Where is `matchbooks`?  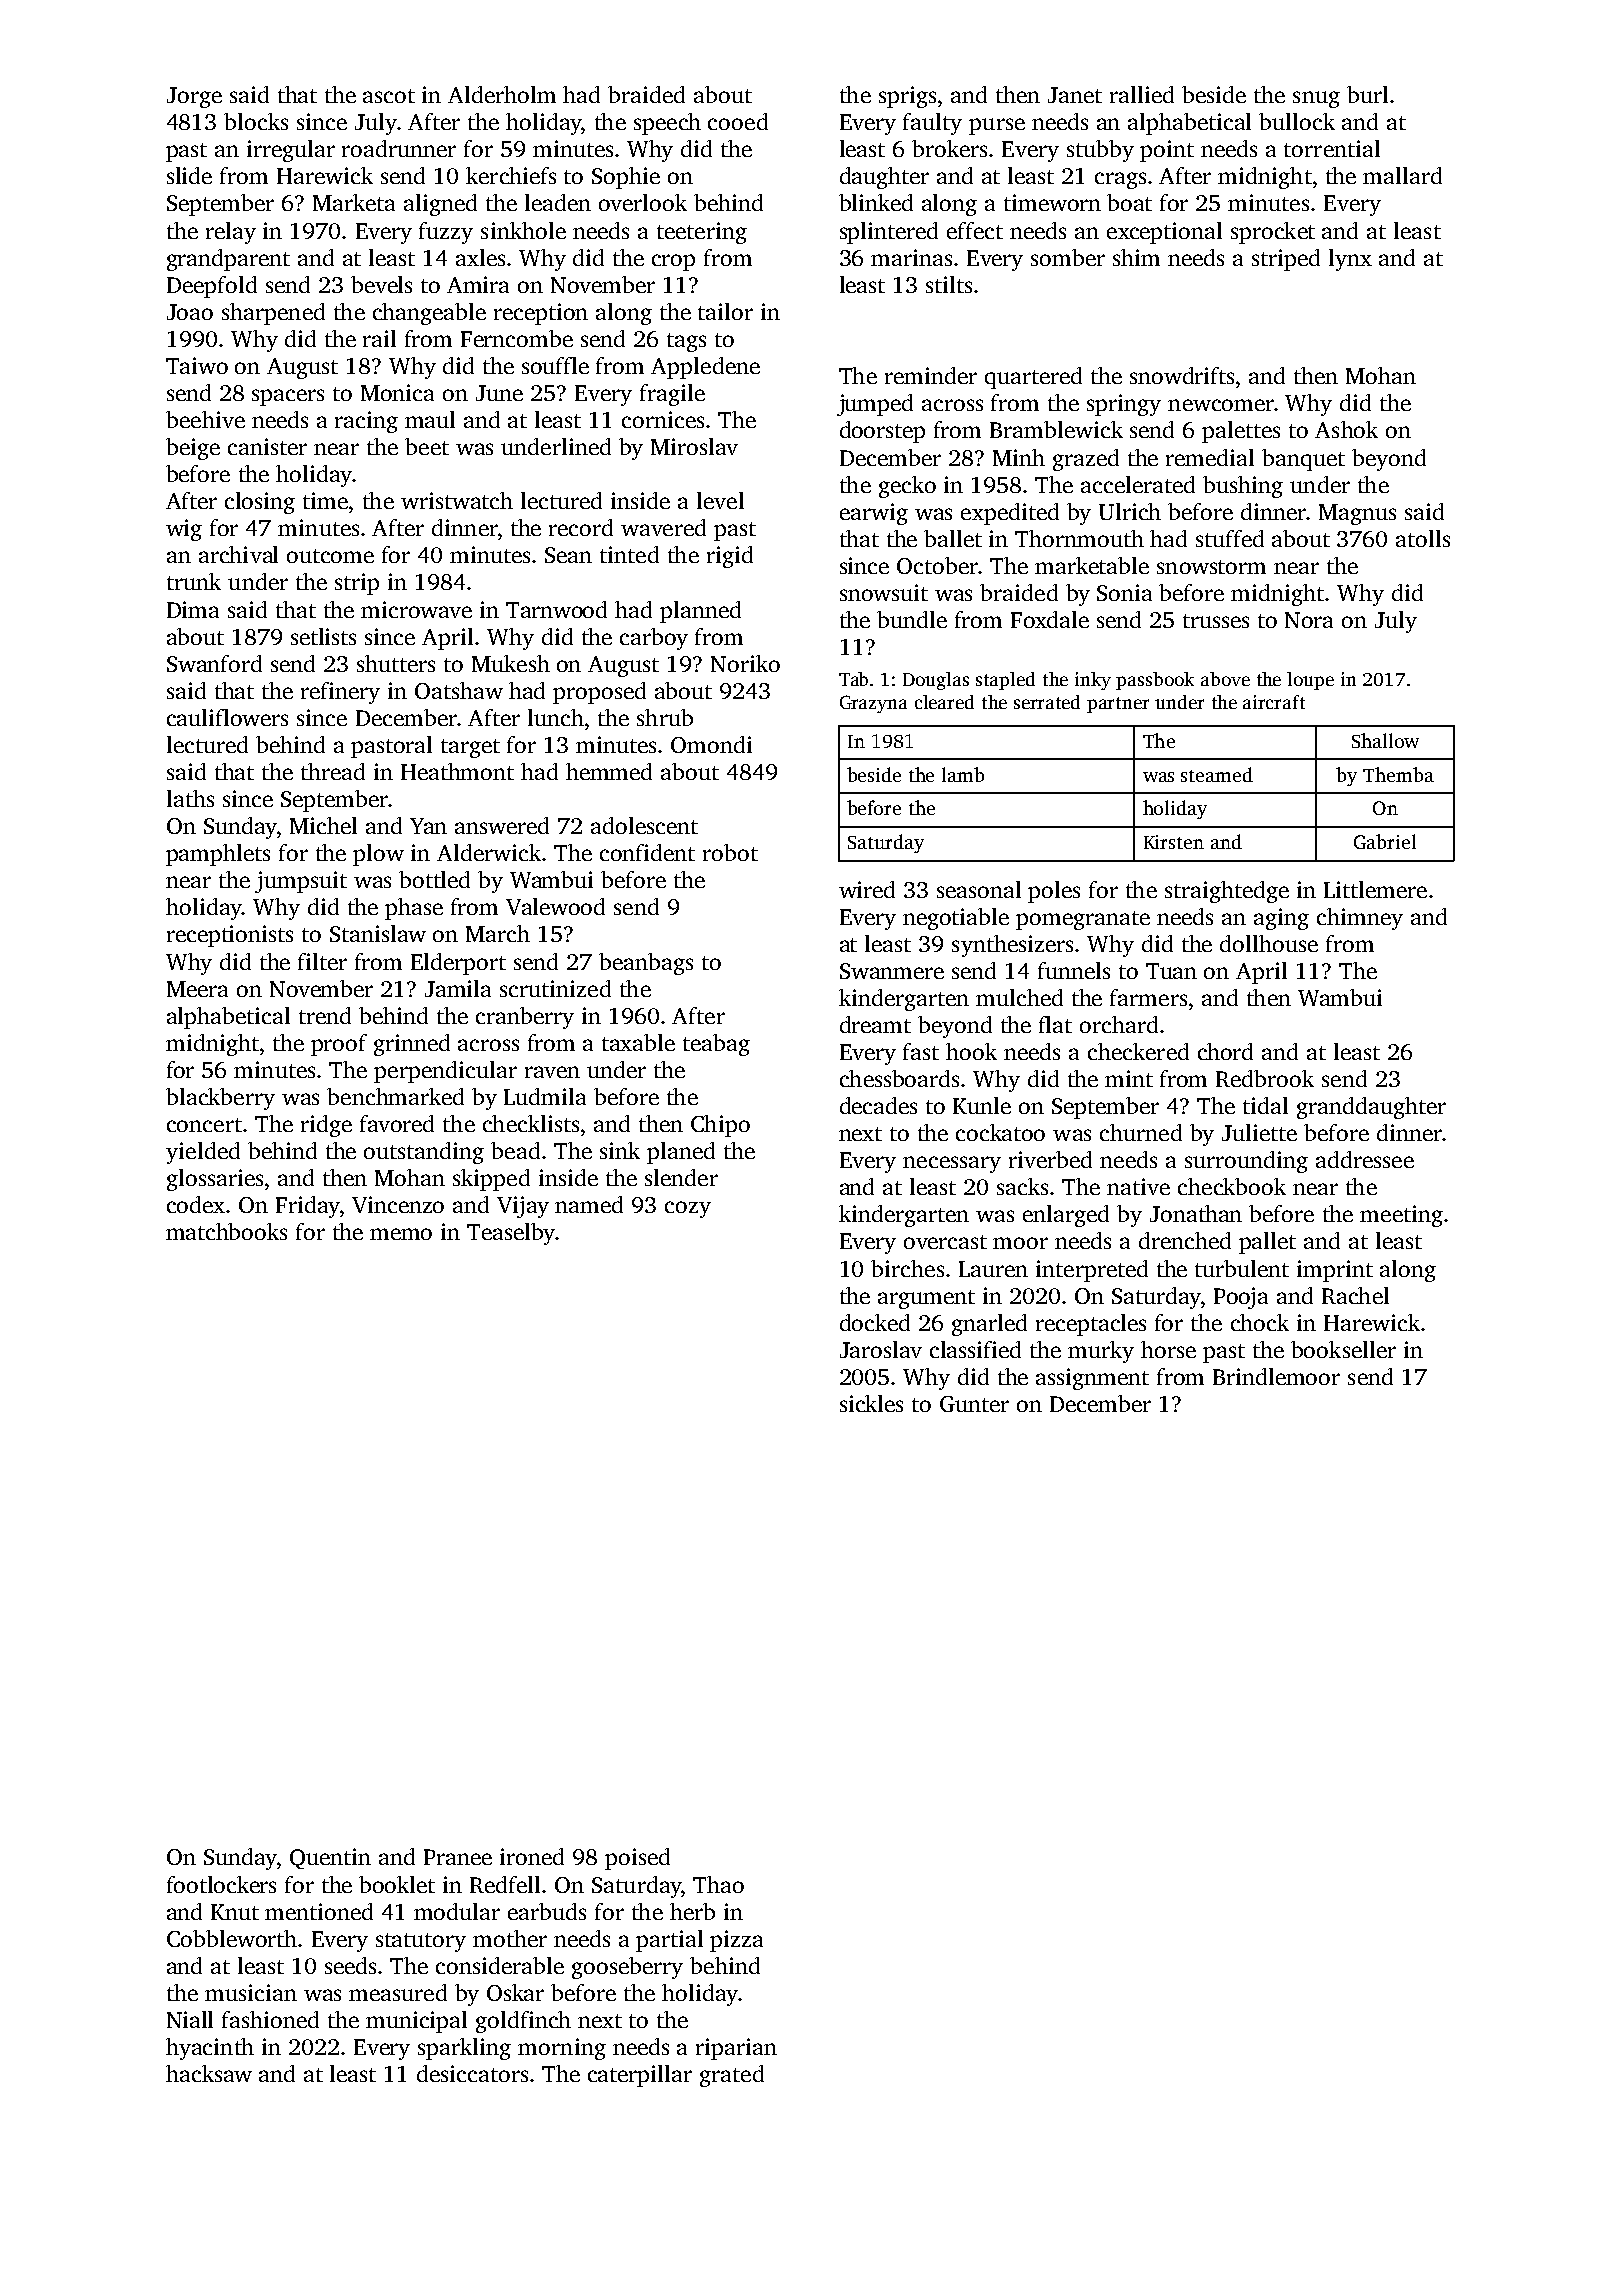
matchbooks is located at coordinates (226, 1231).
